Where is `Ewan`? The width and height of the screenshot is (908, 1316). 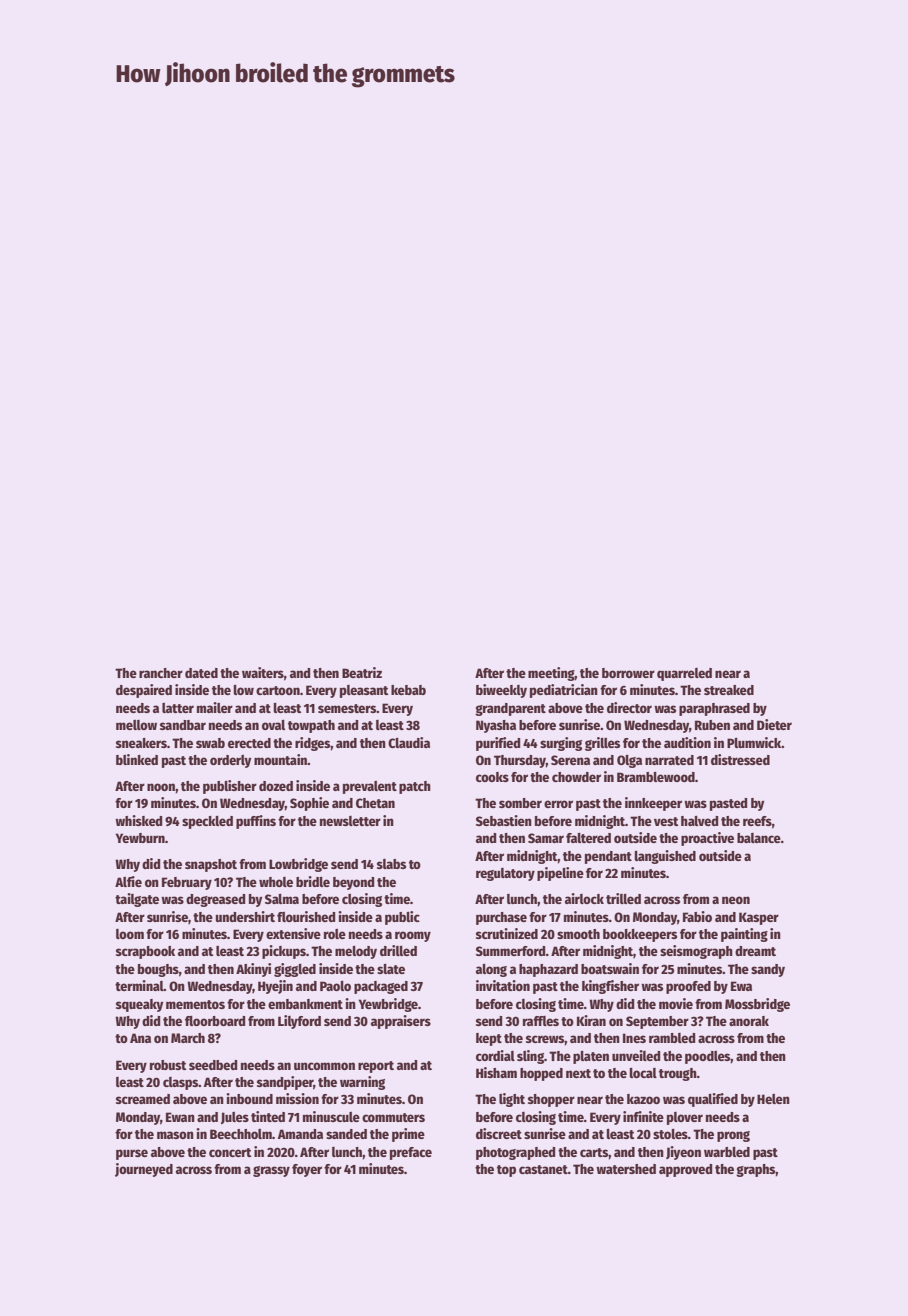
Ewan is located at coordinates (180, 1117).
